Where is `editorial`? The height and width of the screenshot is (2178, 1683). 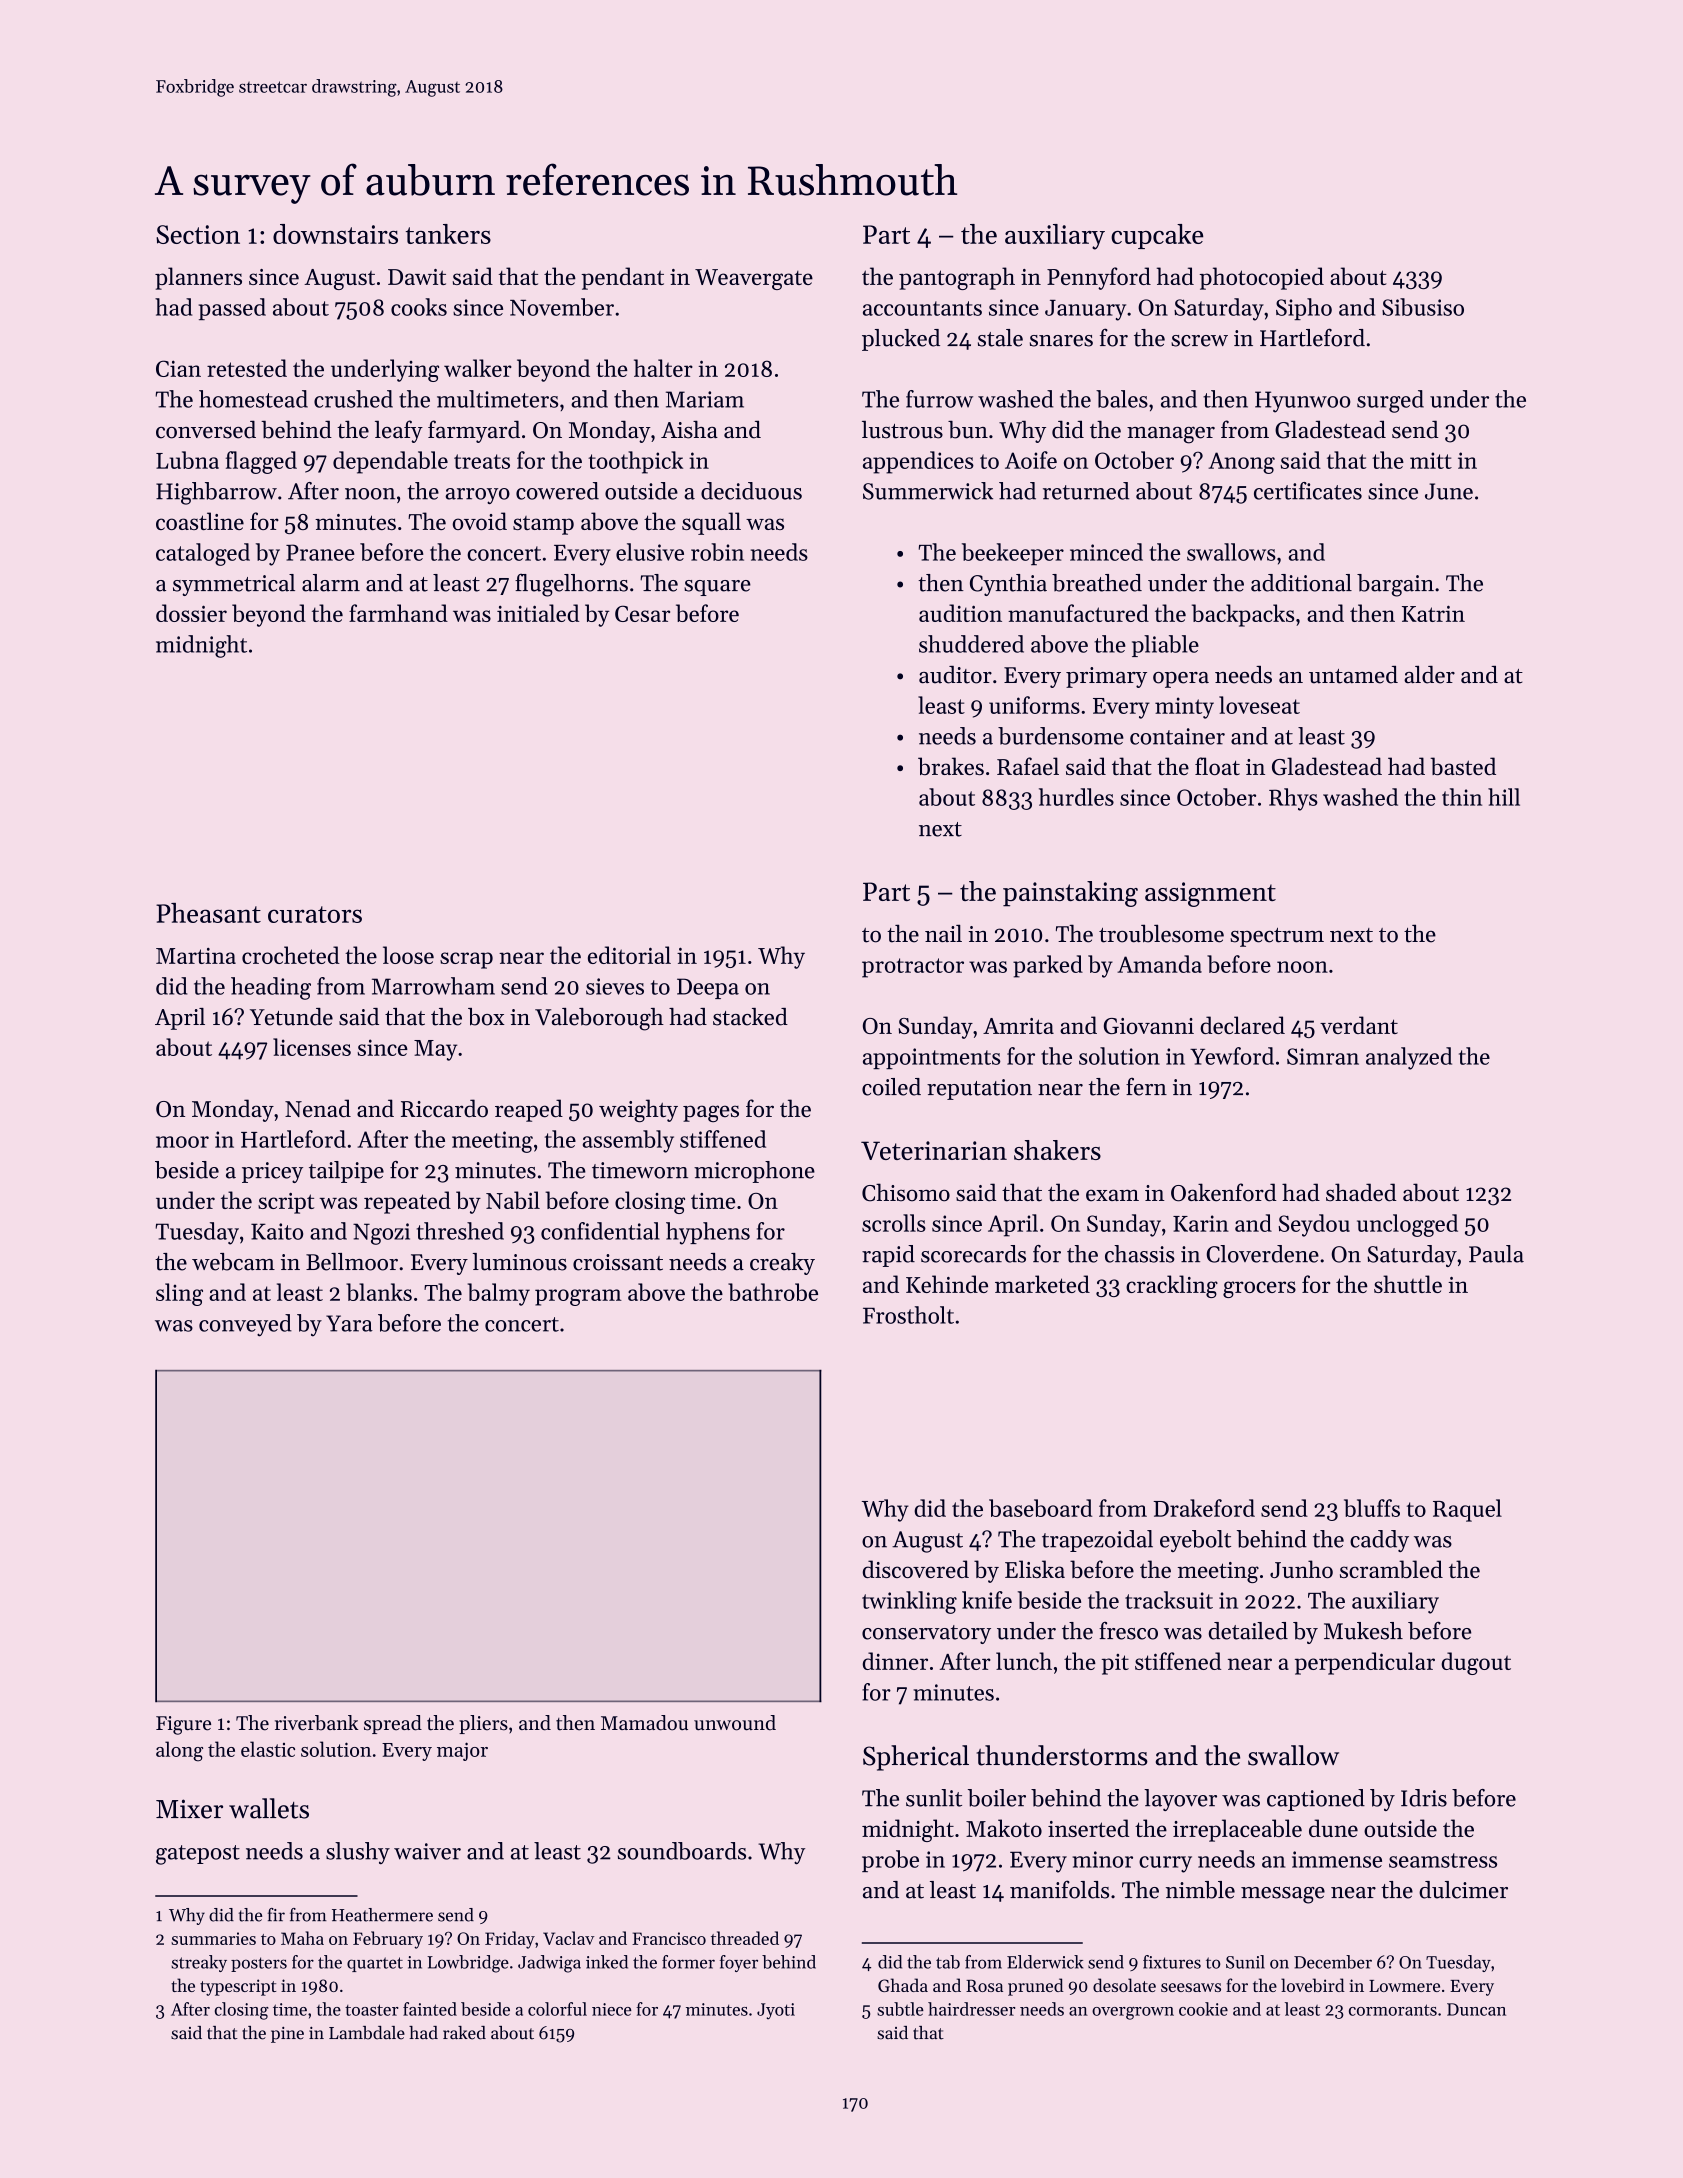 editorial is located at coordinates (629, 955).
